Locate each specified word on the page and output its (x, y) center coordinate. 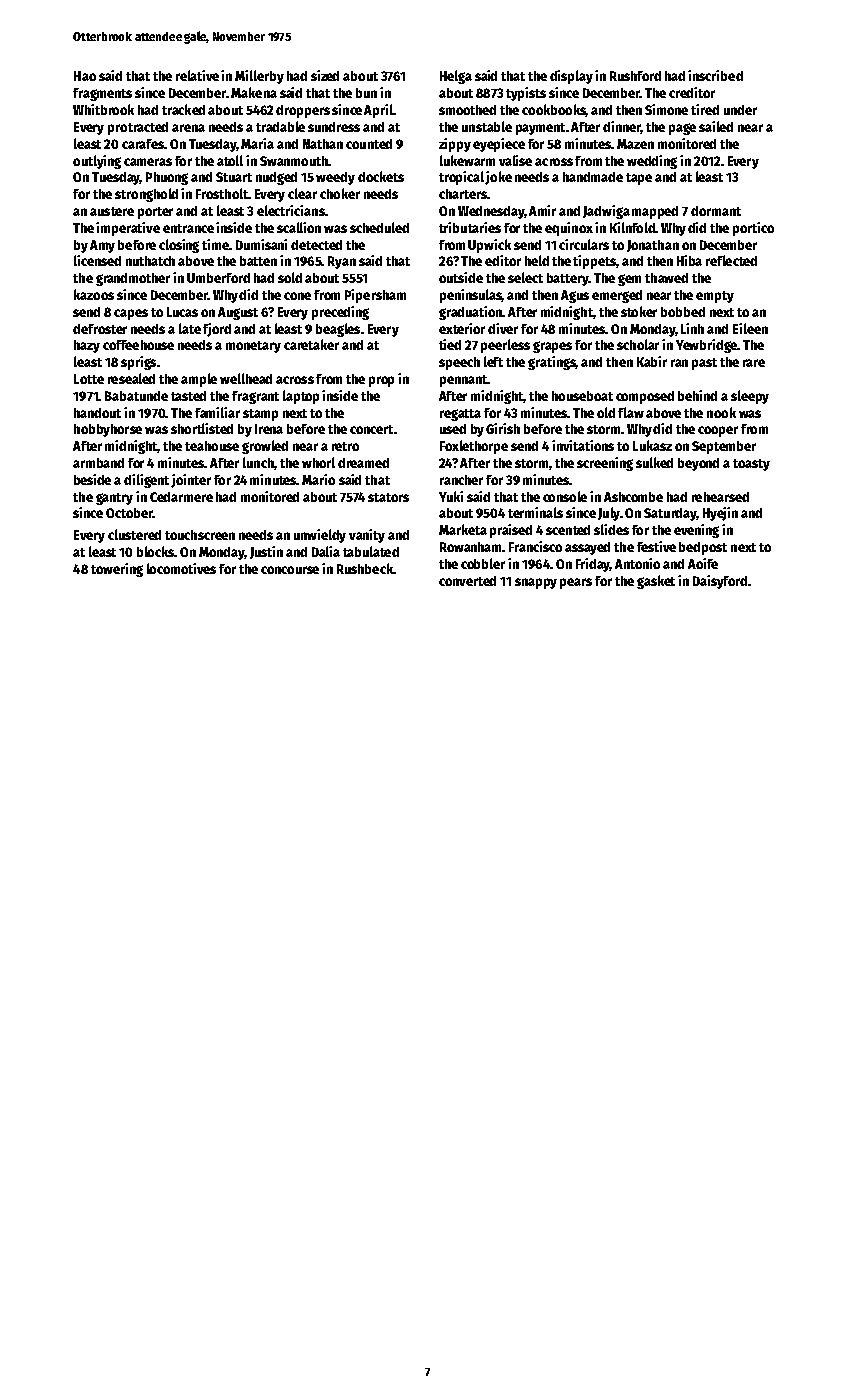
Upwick (489, 246)
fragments (102, 94)
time (215, 244)
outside (461, 277)
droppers (303, 111)
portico (753, 229)
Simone (666, 109)
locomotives (181, 568)
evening (696, 531)
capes (131, 314)
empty (715, 297)
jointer (191, 481)
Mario (318, 479)
